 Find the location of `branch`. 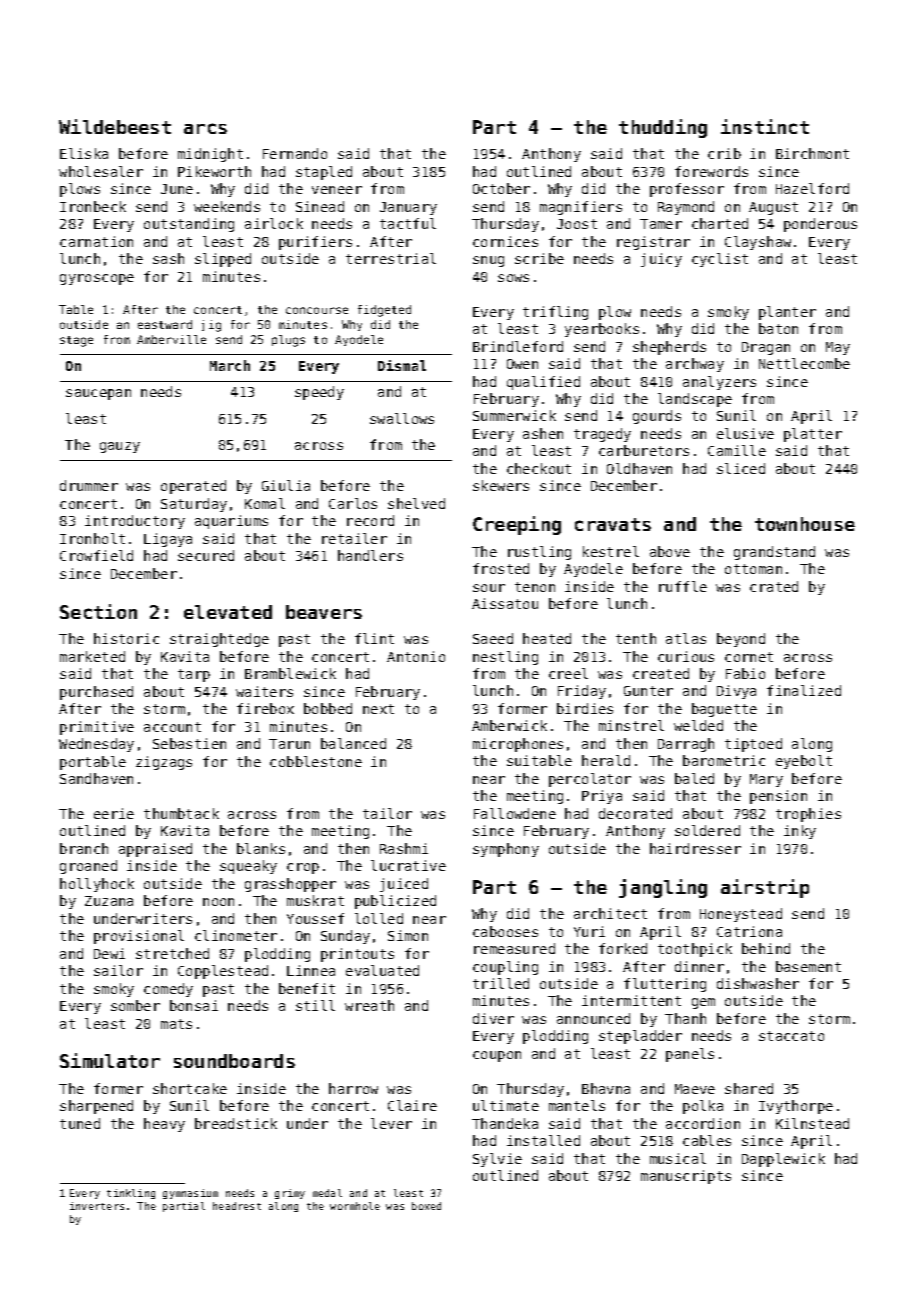

branch is located at coordinates (84, 848).
